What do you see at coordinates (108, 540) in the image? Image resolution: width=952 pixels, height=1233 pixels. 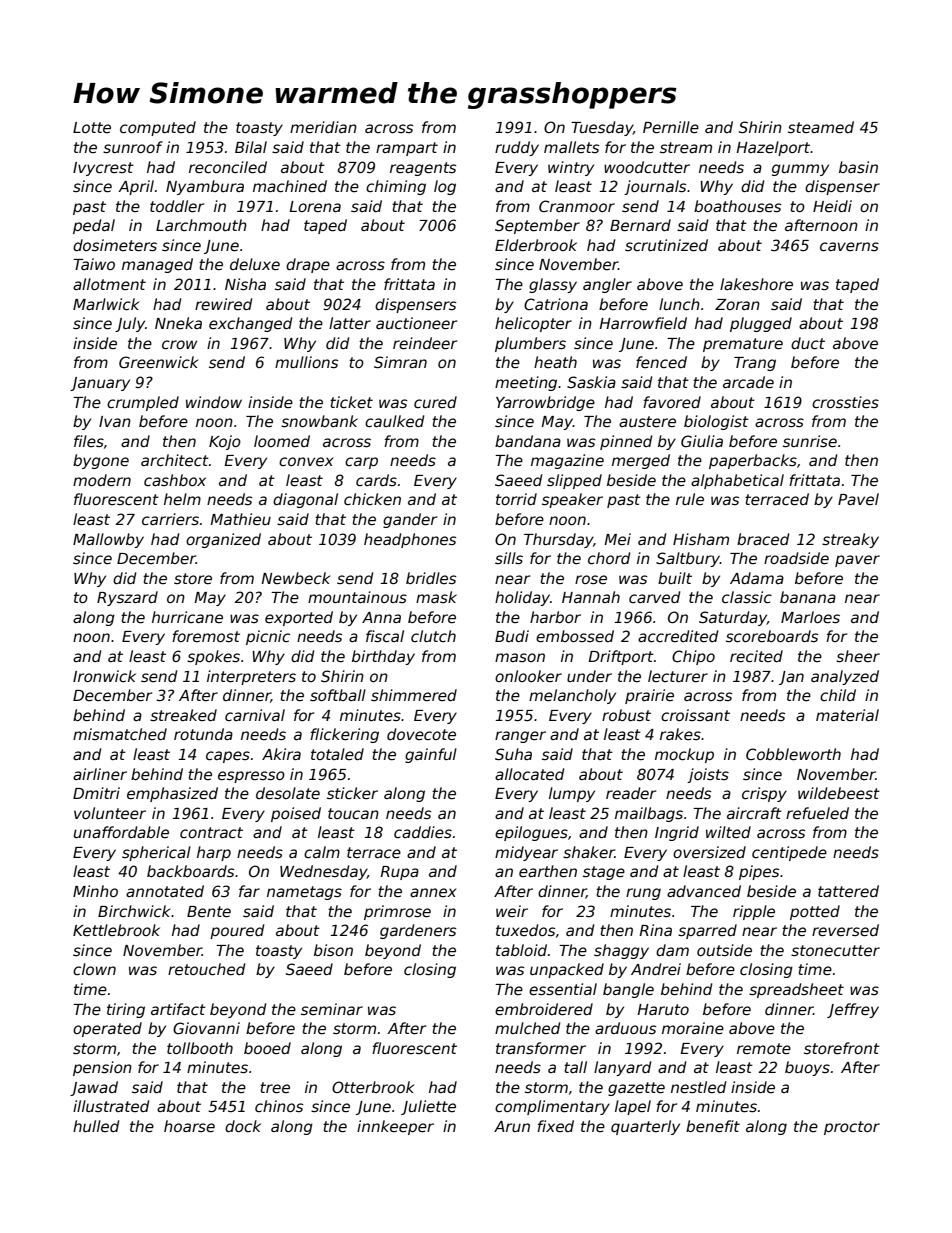 I see `Mallowby` at bounding box center [108, 540].
